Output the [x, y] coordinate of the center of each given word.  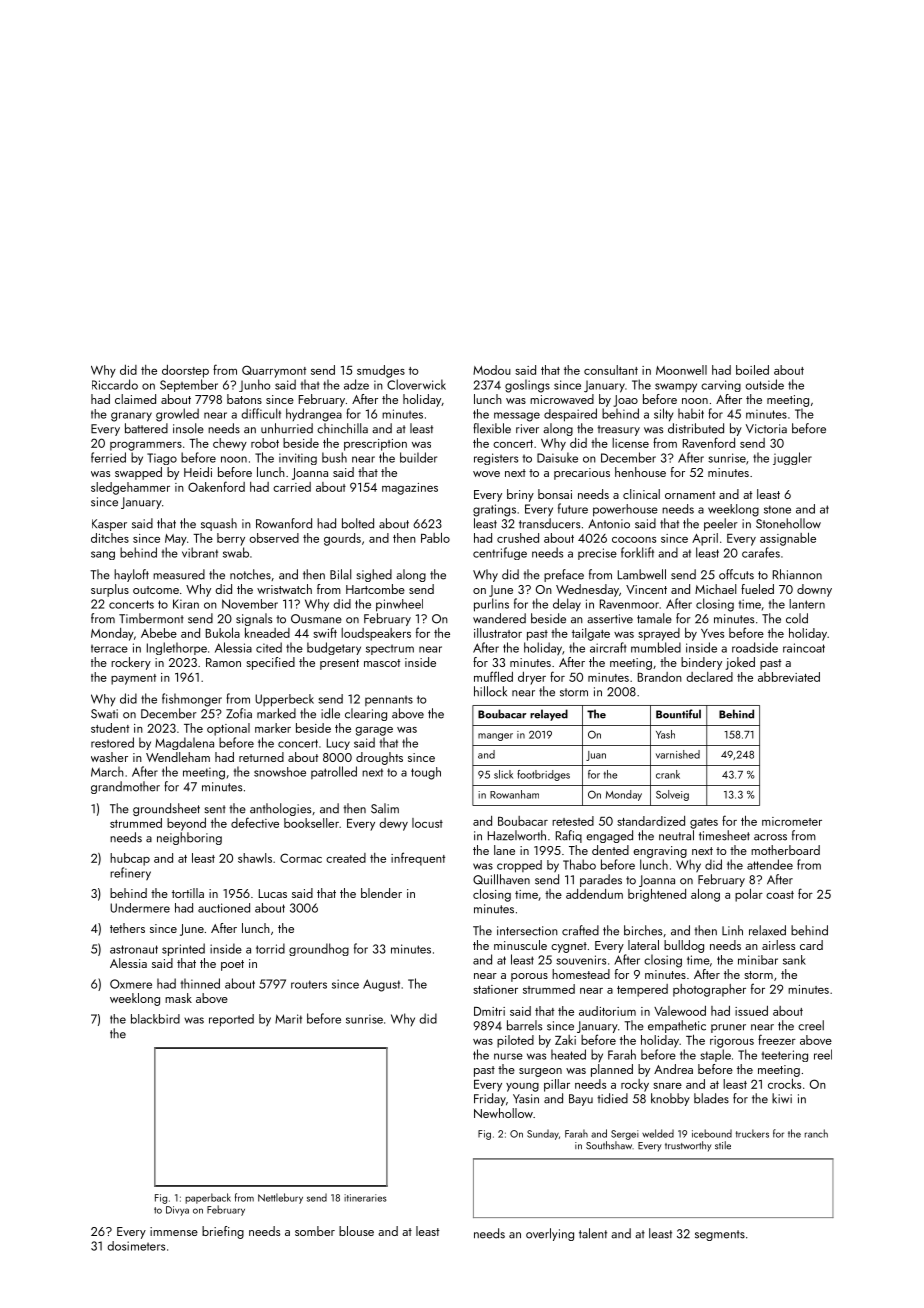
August [381, 985]
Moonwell [681, 370]
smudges [381, 371]
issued [751, 1011]
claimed [135, 399]
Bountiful [678, 714]
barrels [524, 1025]
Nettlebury [280, 1198]
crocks [784, 1084]
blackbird [155, 1019]
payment [133, 679]
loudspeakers [376, 634]
